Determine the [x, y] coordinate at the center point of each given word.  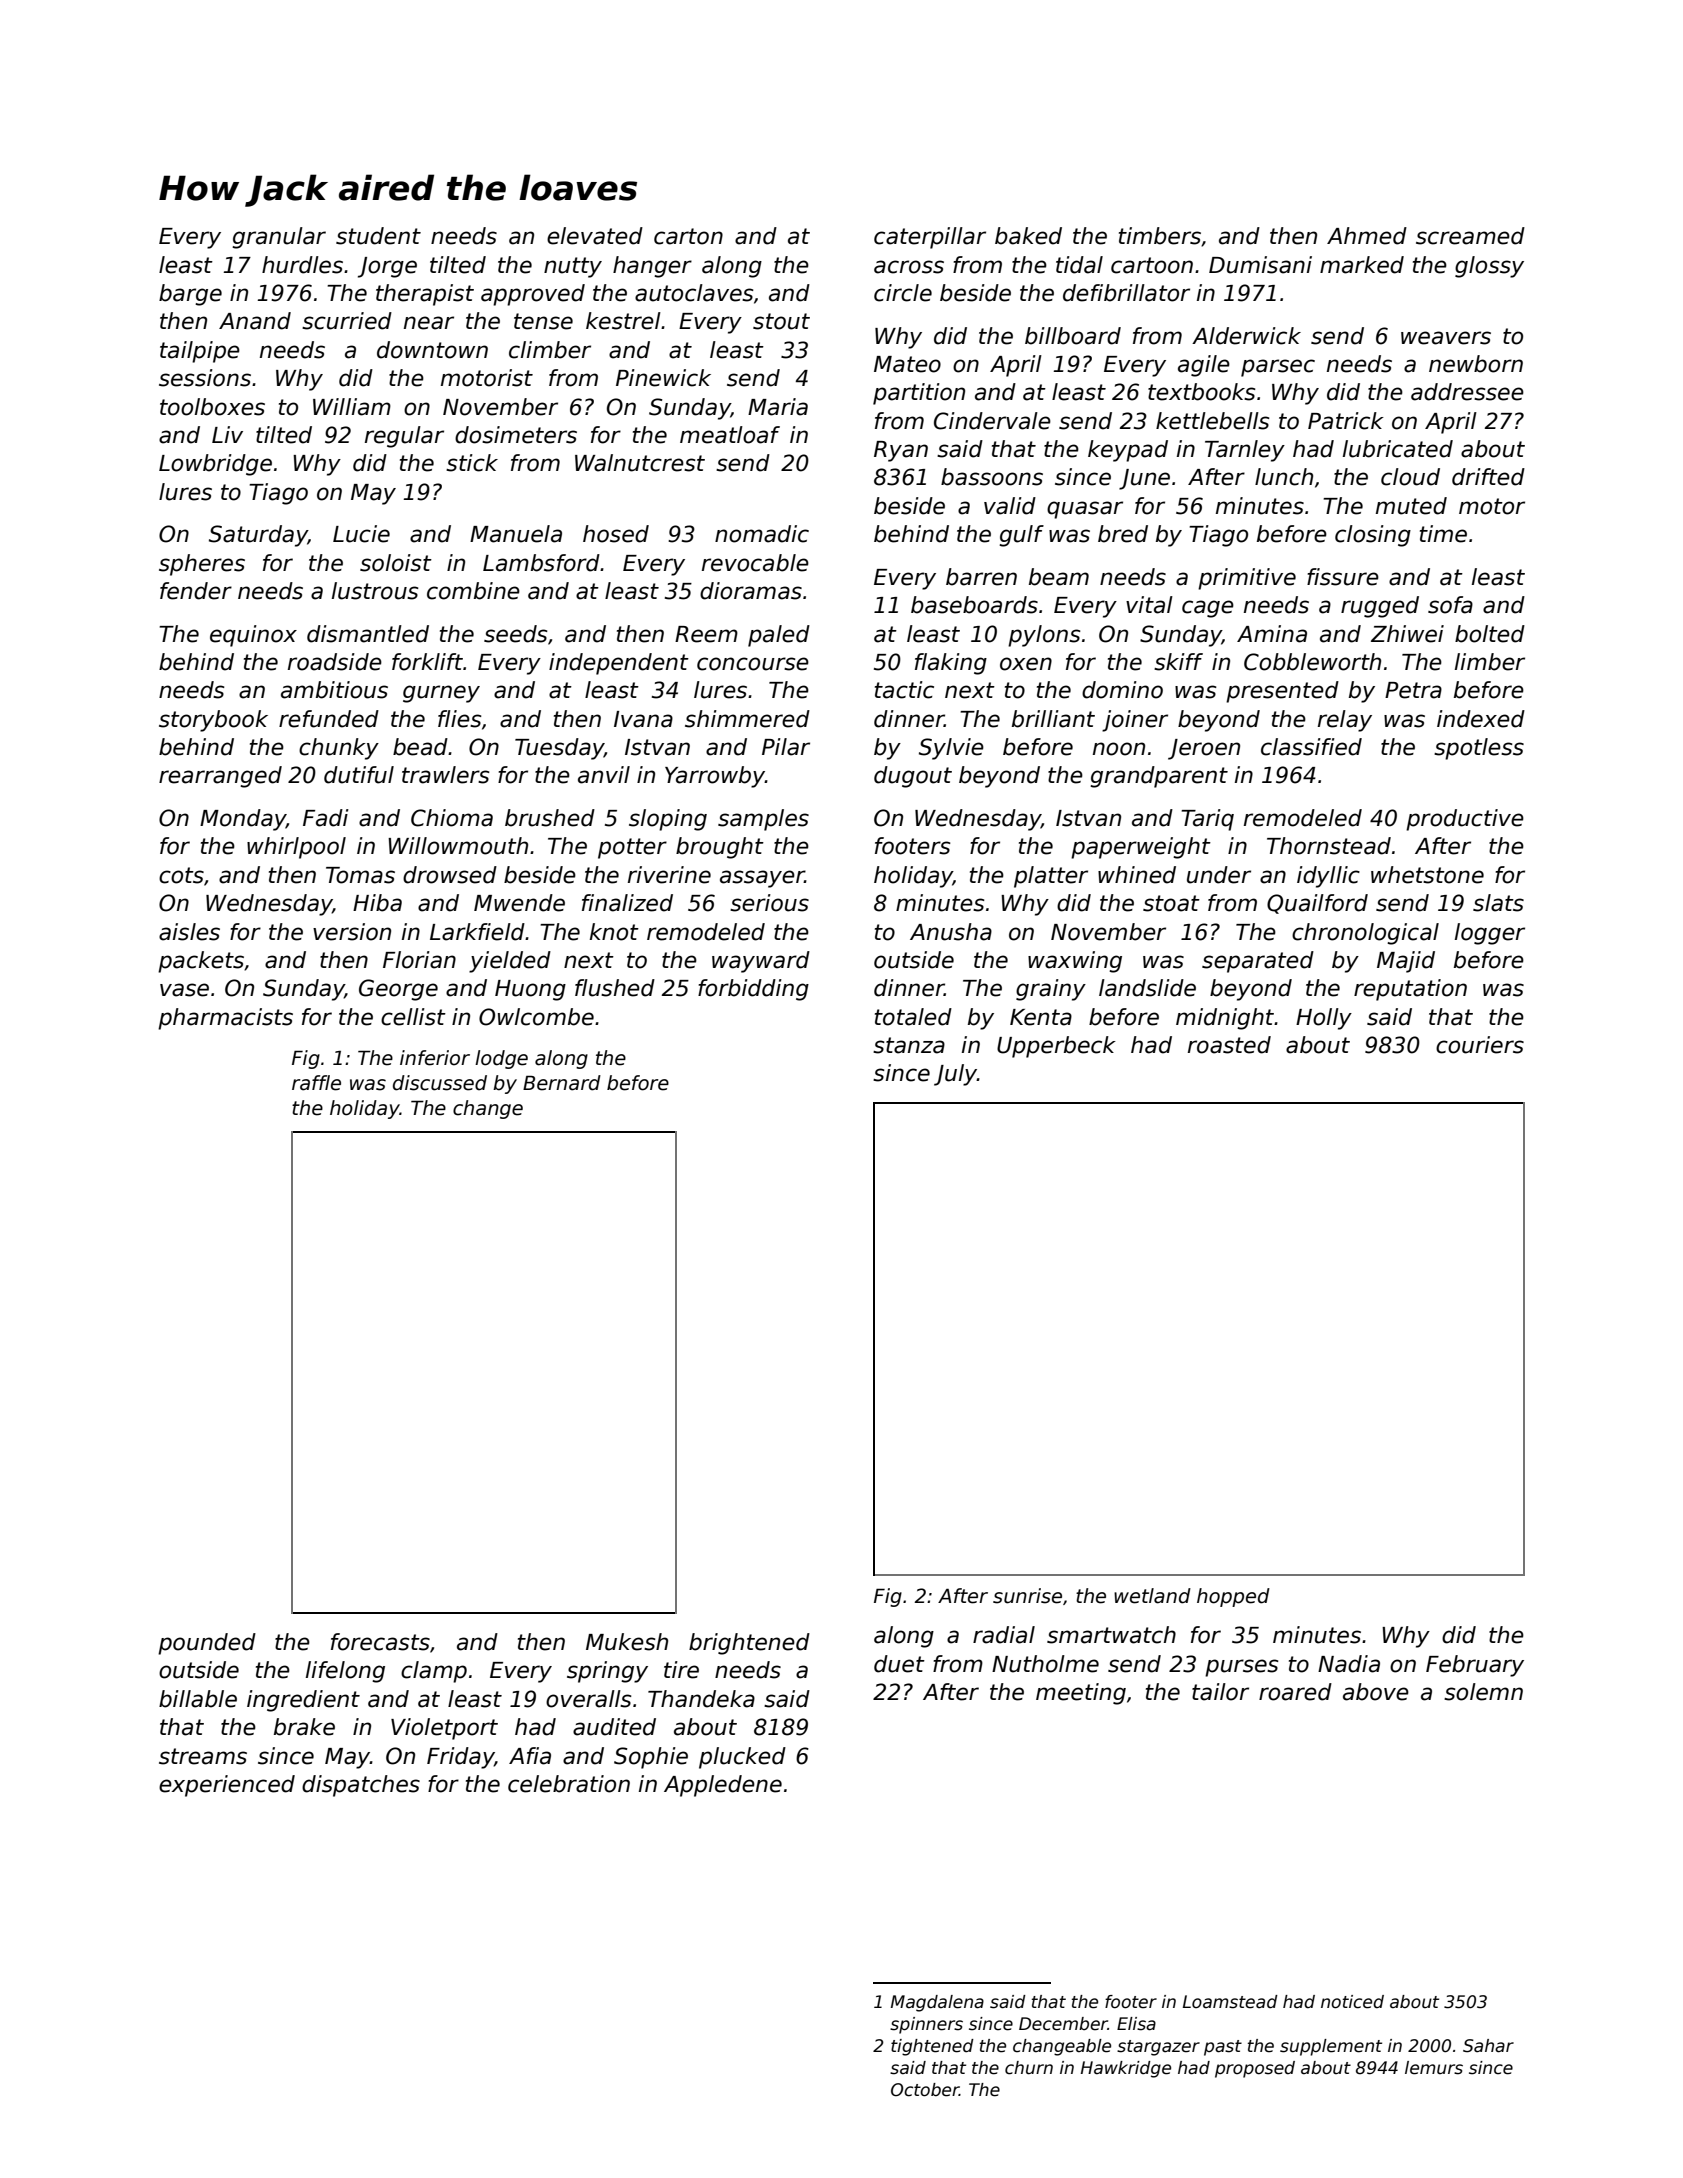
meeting [1081, 1694]
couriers [1480, 1045]
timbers [1160, 236]
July [955, 1075]
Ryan [901, 451]
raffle [316, 1083]
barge [190, 295]
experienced [227, 1786]
